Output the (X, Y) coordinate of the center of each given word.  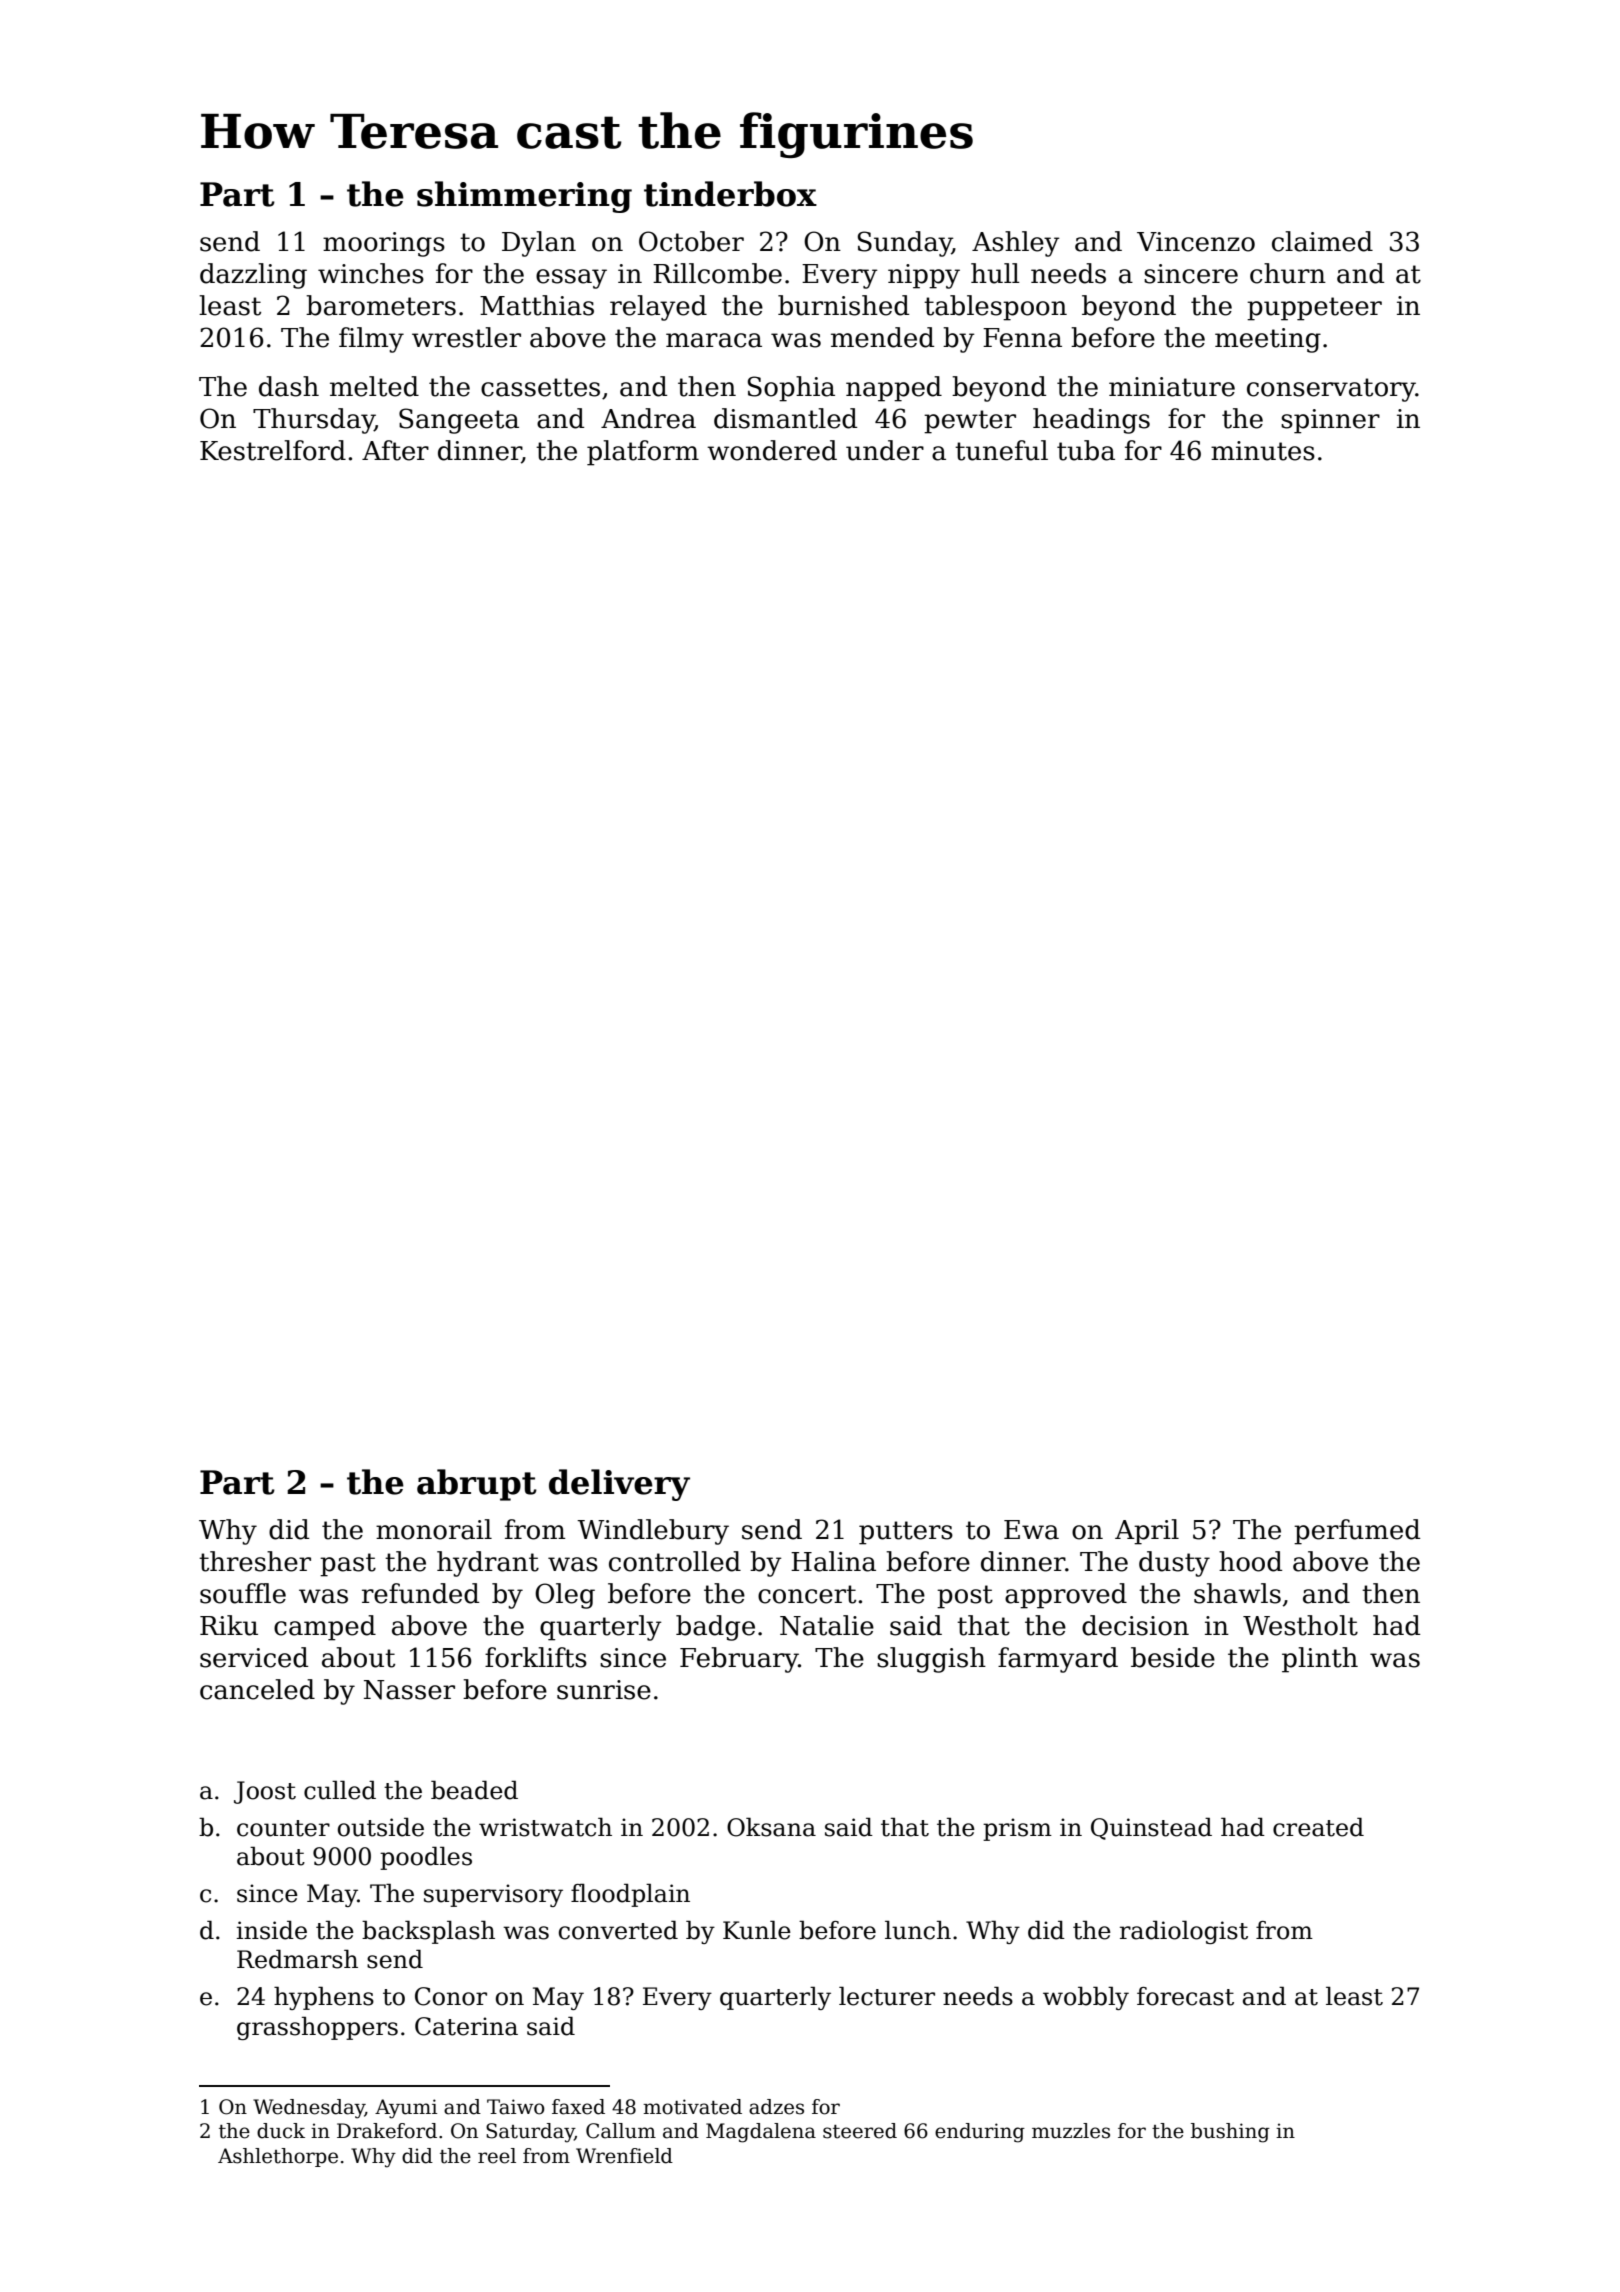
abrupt (477, 1485)
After (395, 450)
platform (643, 453)
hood (1250, 1561)
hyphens (324, 1998)
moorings (384, 244)
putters (906, 1533)
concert (807, 1594)
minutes (1263, 451)
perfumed (1357, 1532)
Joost (265, 1792)
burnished (843, 305)
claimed (1322, 241)
